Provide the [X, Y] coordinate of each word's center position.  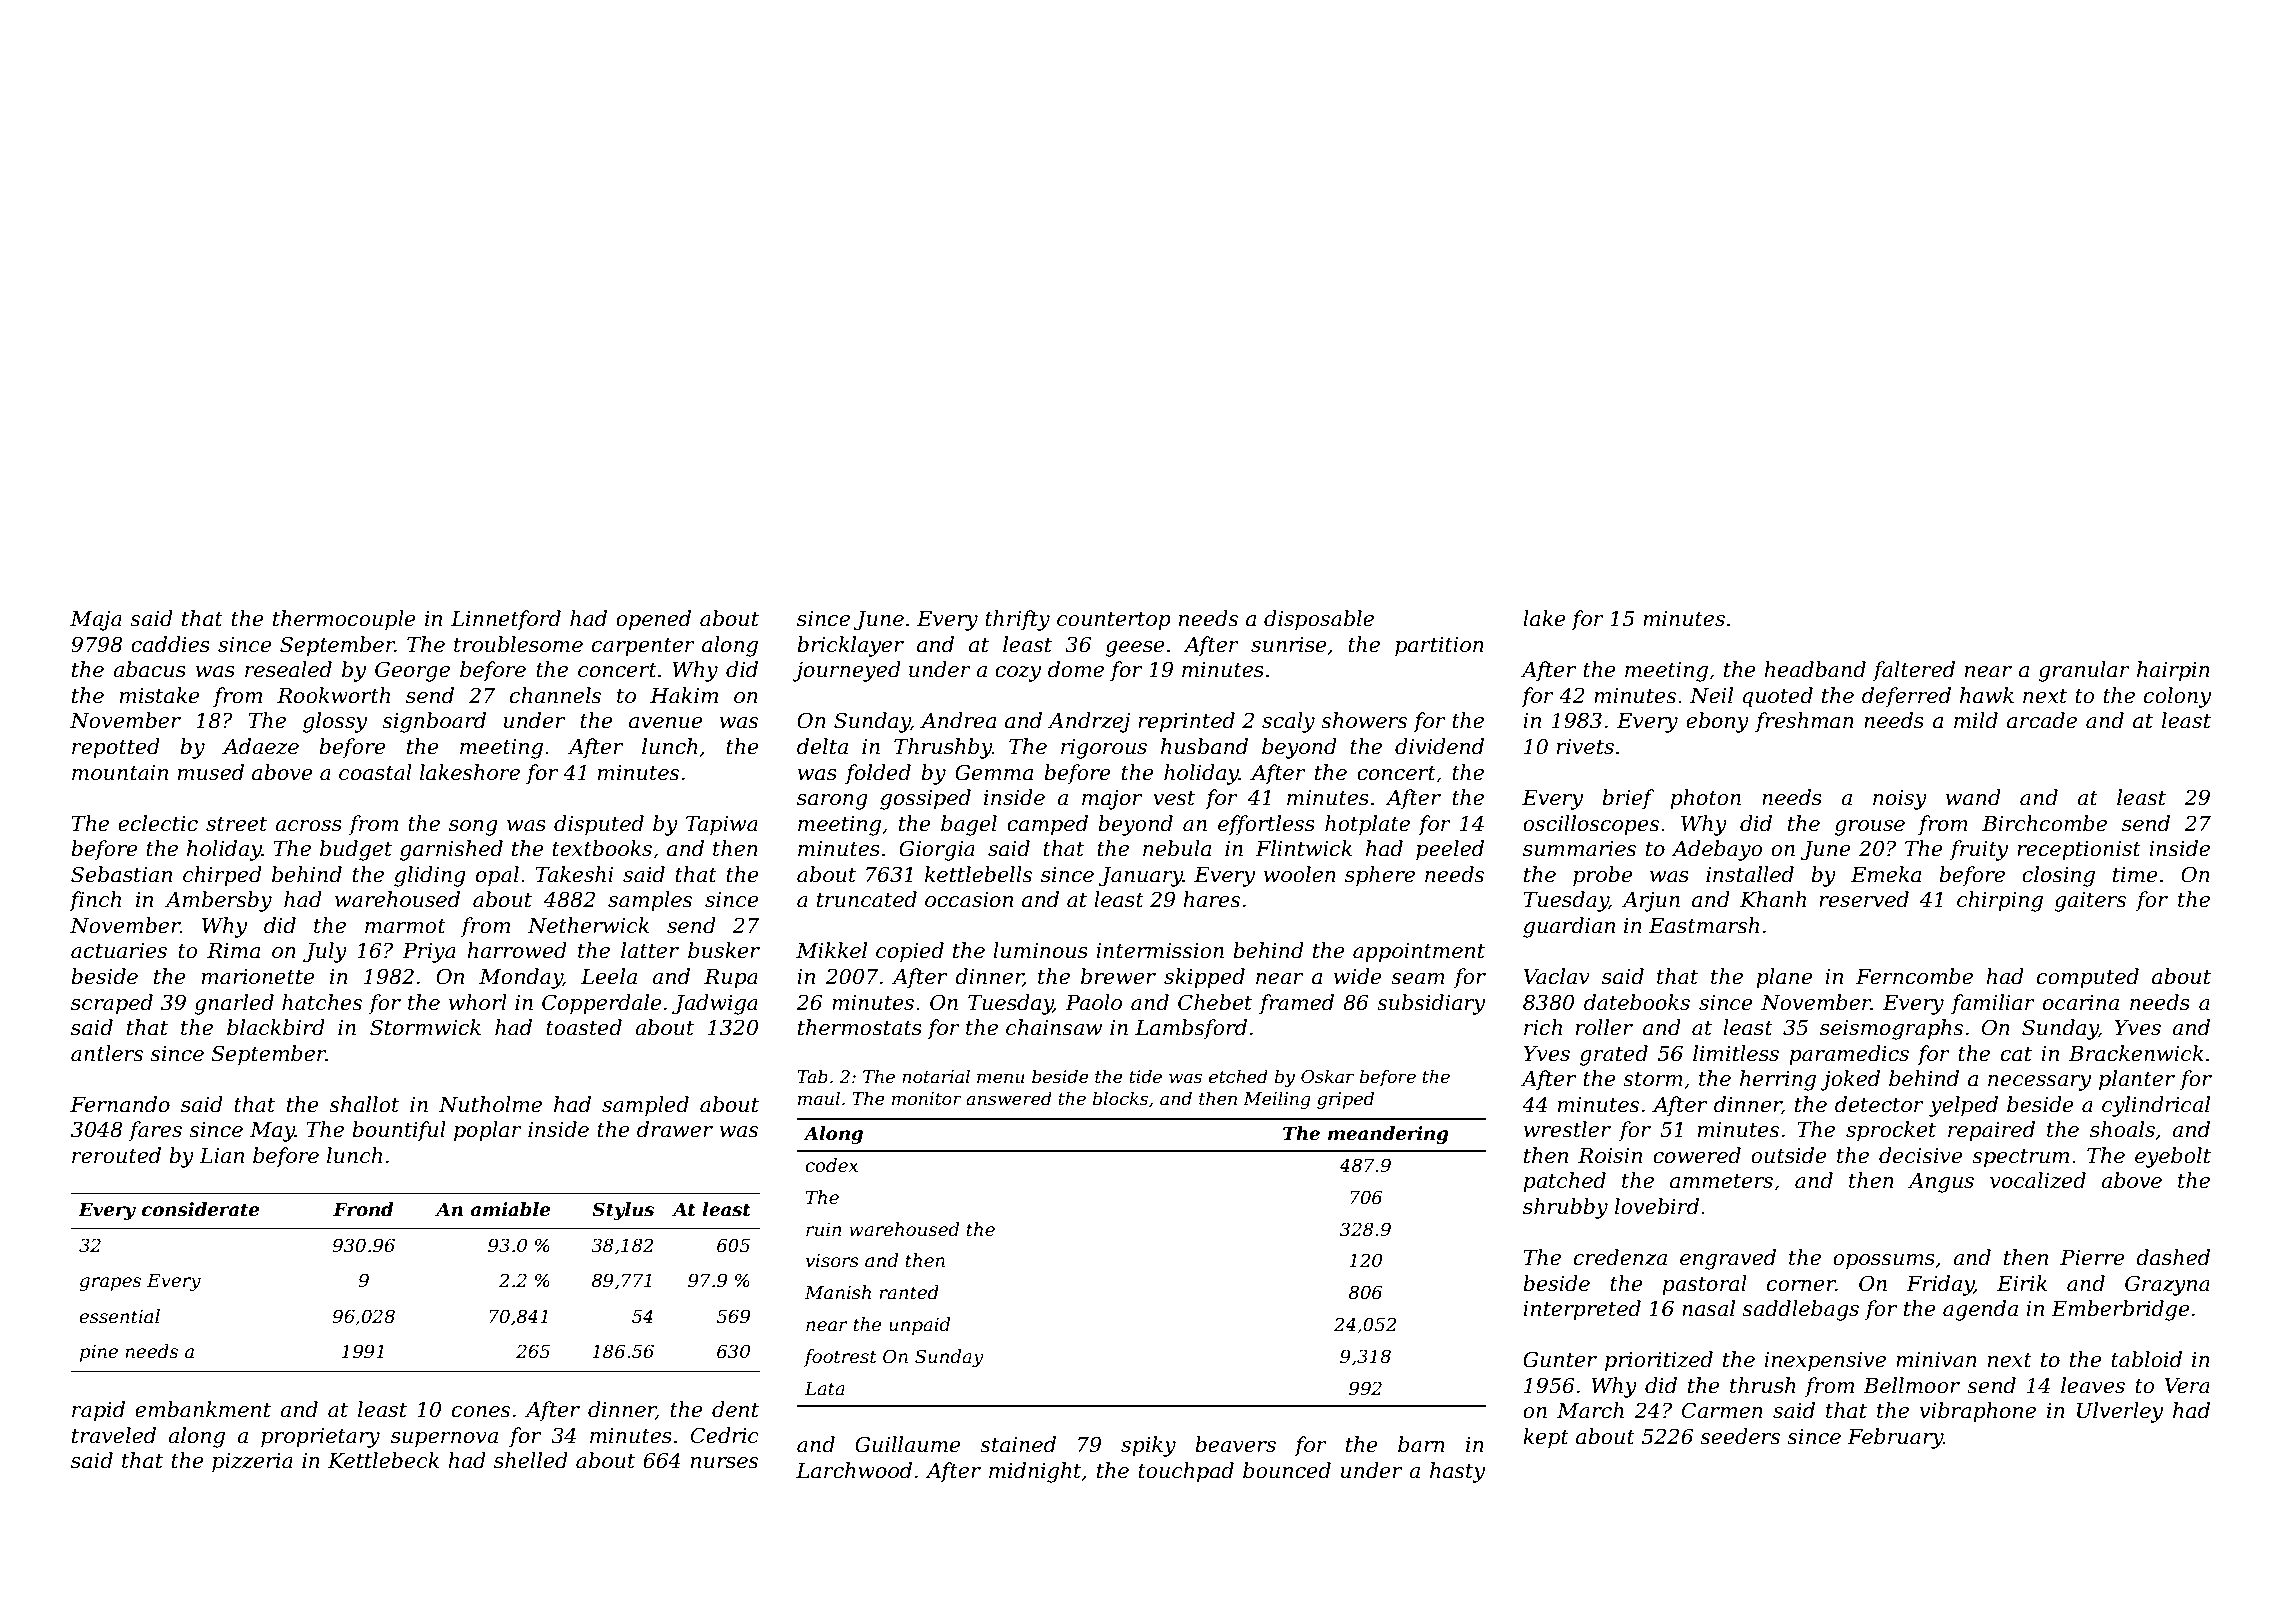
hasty [1457, 1472]
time [2135, 875]
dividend [1439, 746]
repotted [115, 748]
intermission [1160, 951]
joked [1850, 1080]
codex [831, 1165]
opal [497, 876]
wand [1973, 797]
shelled [530, 1460]
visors [832, 1261]
